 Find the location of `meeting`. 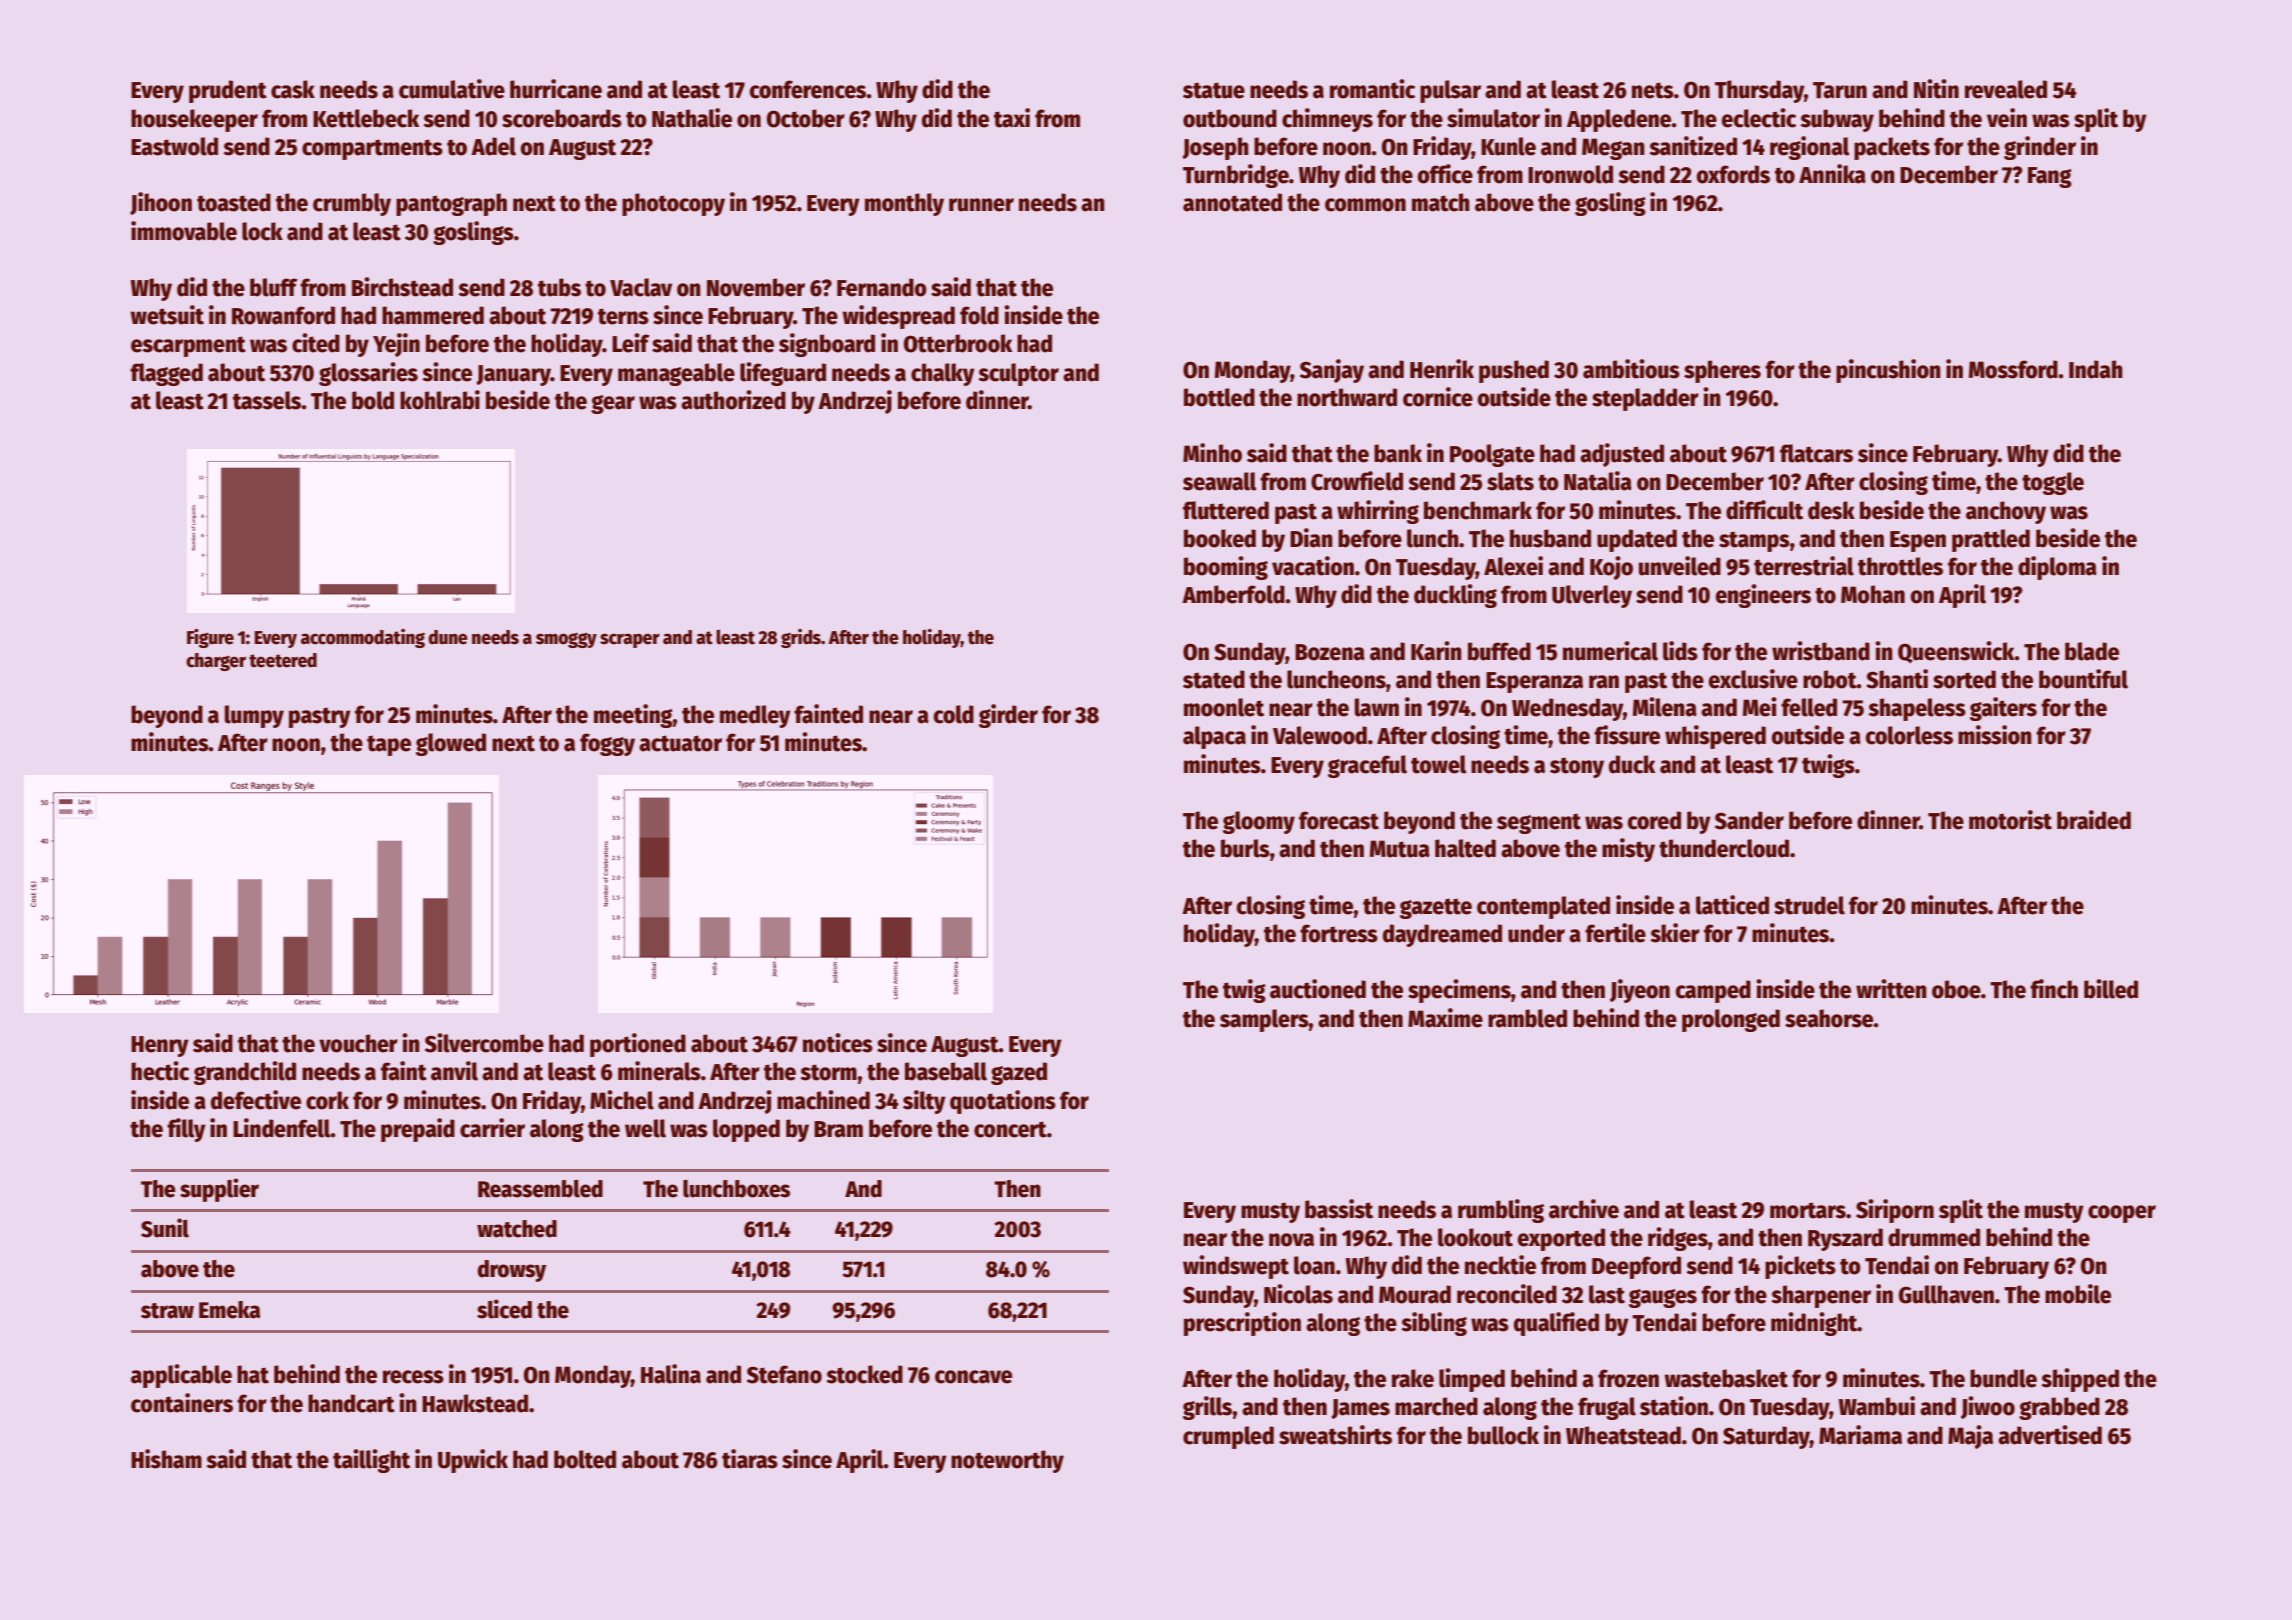

meeting is located at coordinates (633, 716).
